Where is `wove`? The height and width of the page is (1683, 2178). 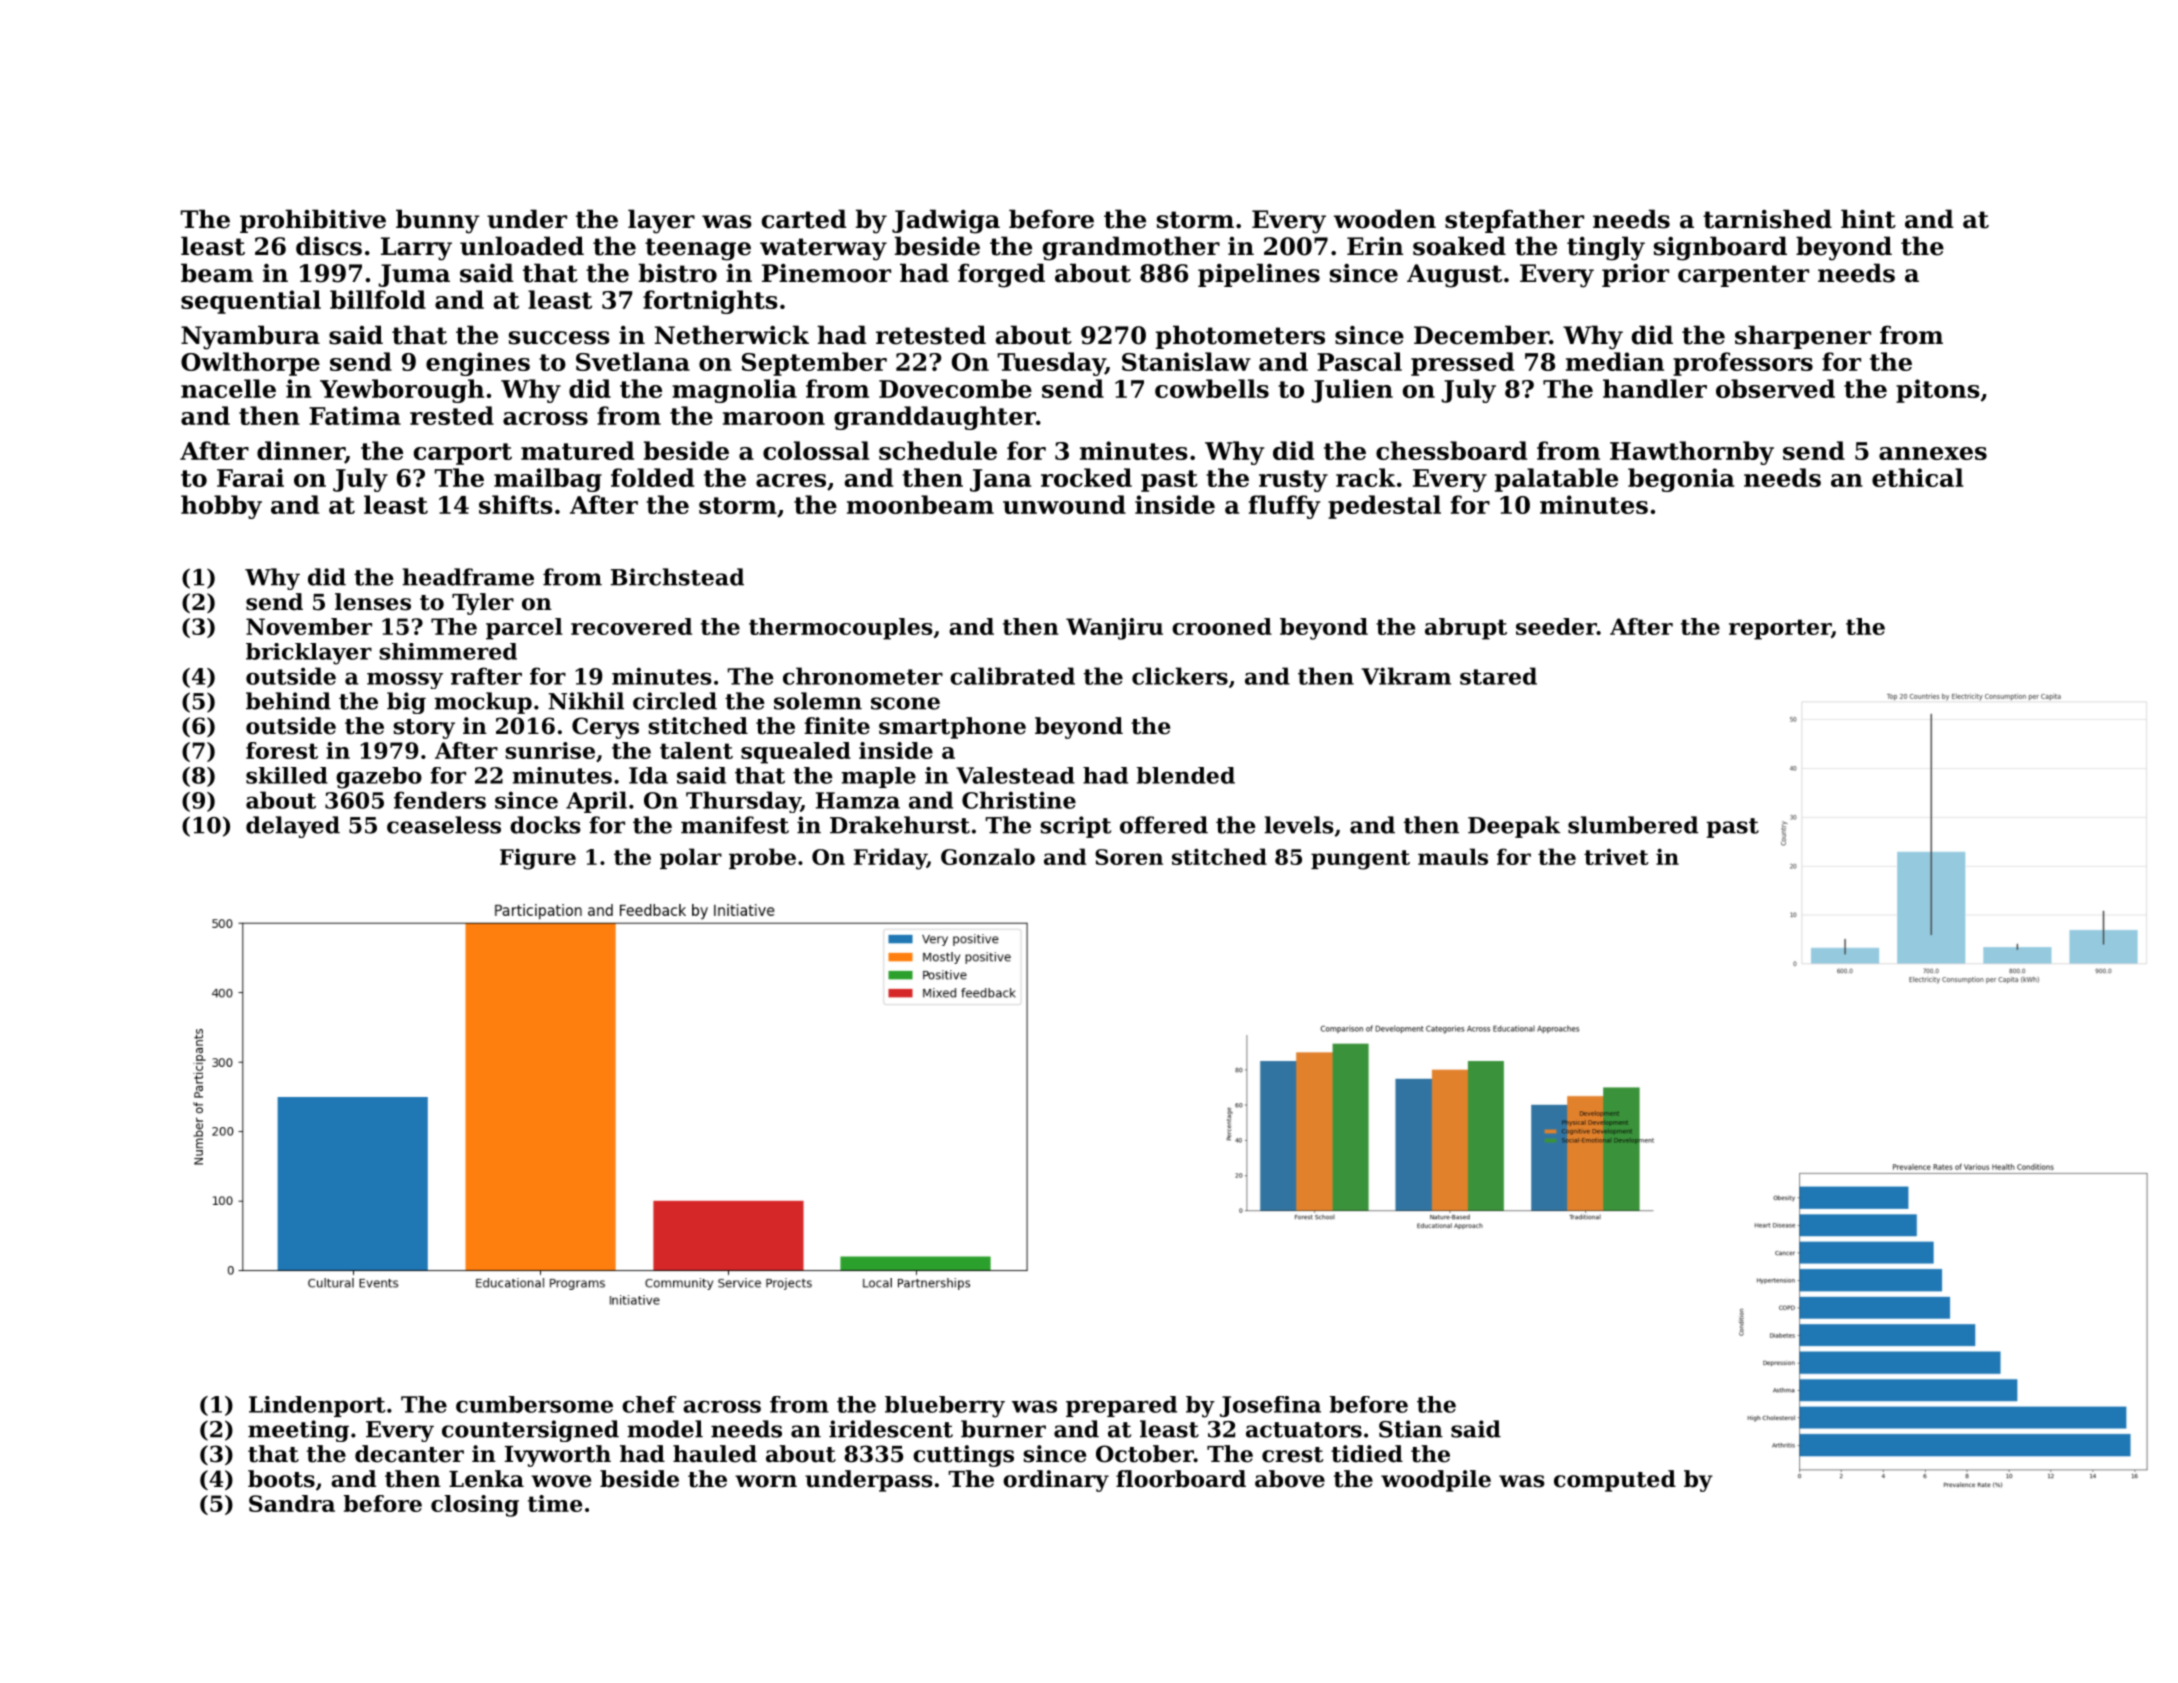 wove is located at coordinates (561, 1481).
